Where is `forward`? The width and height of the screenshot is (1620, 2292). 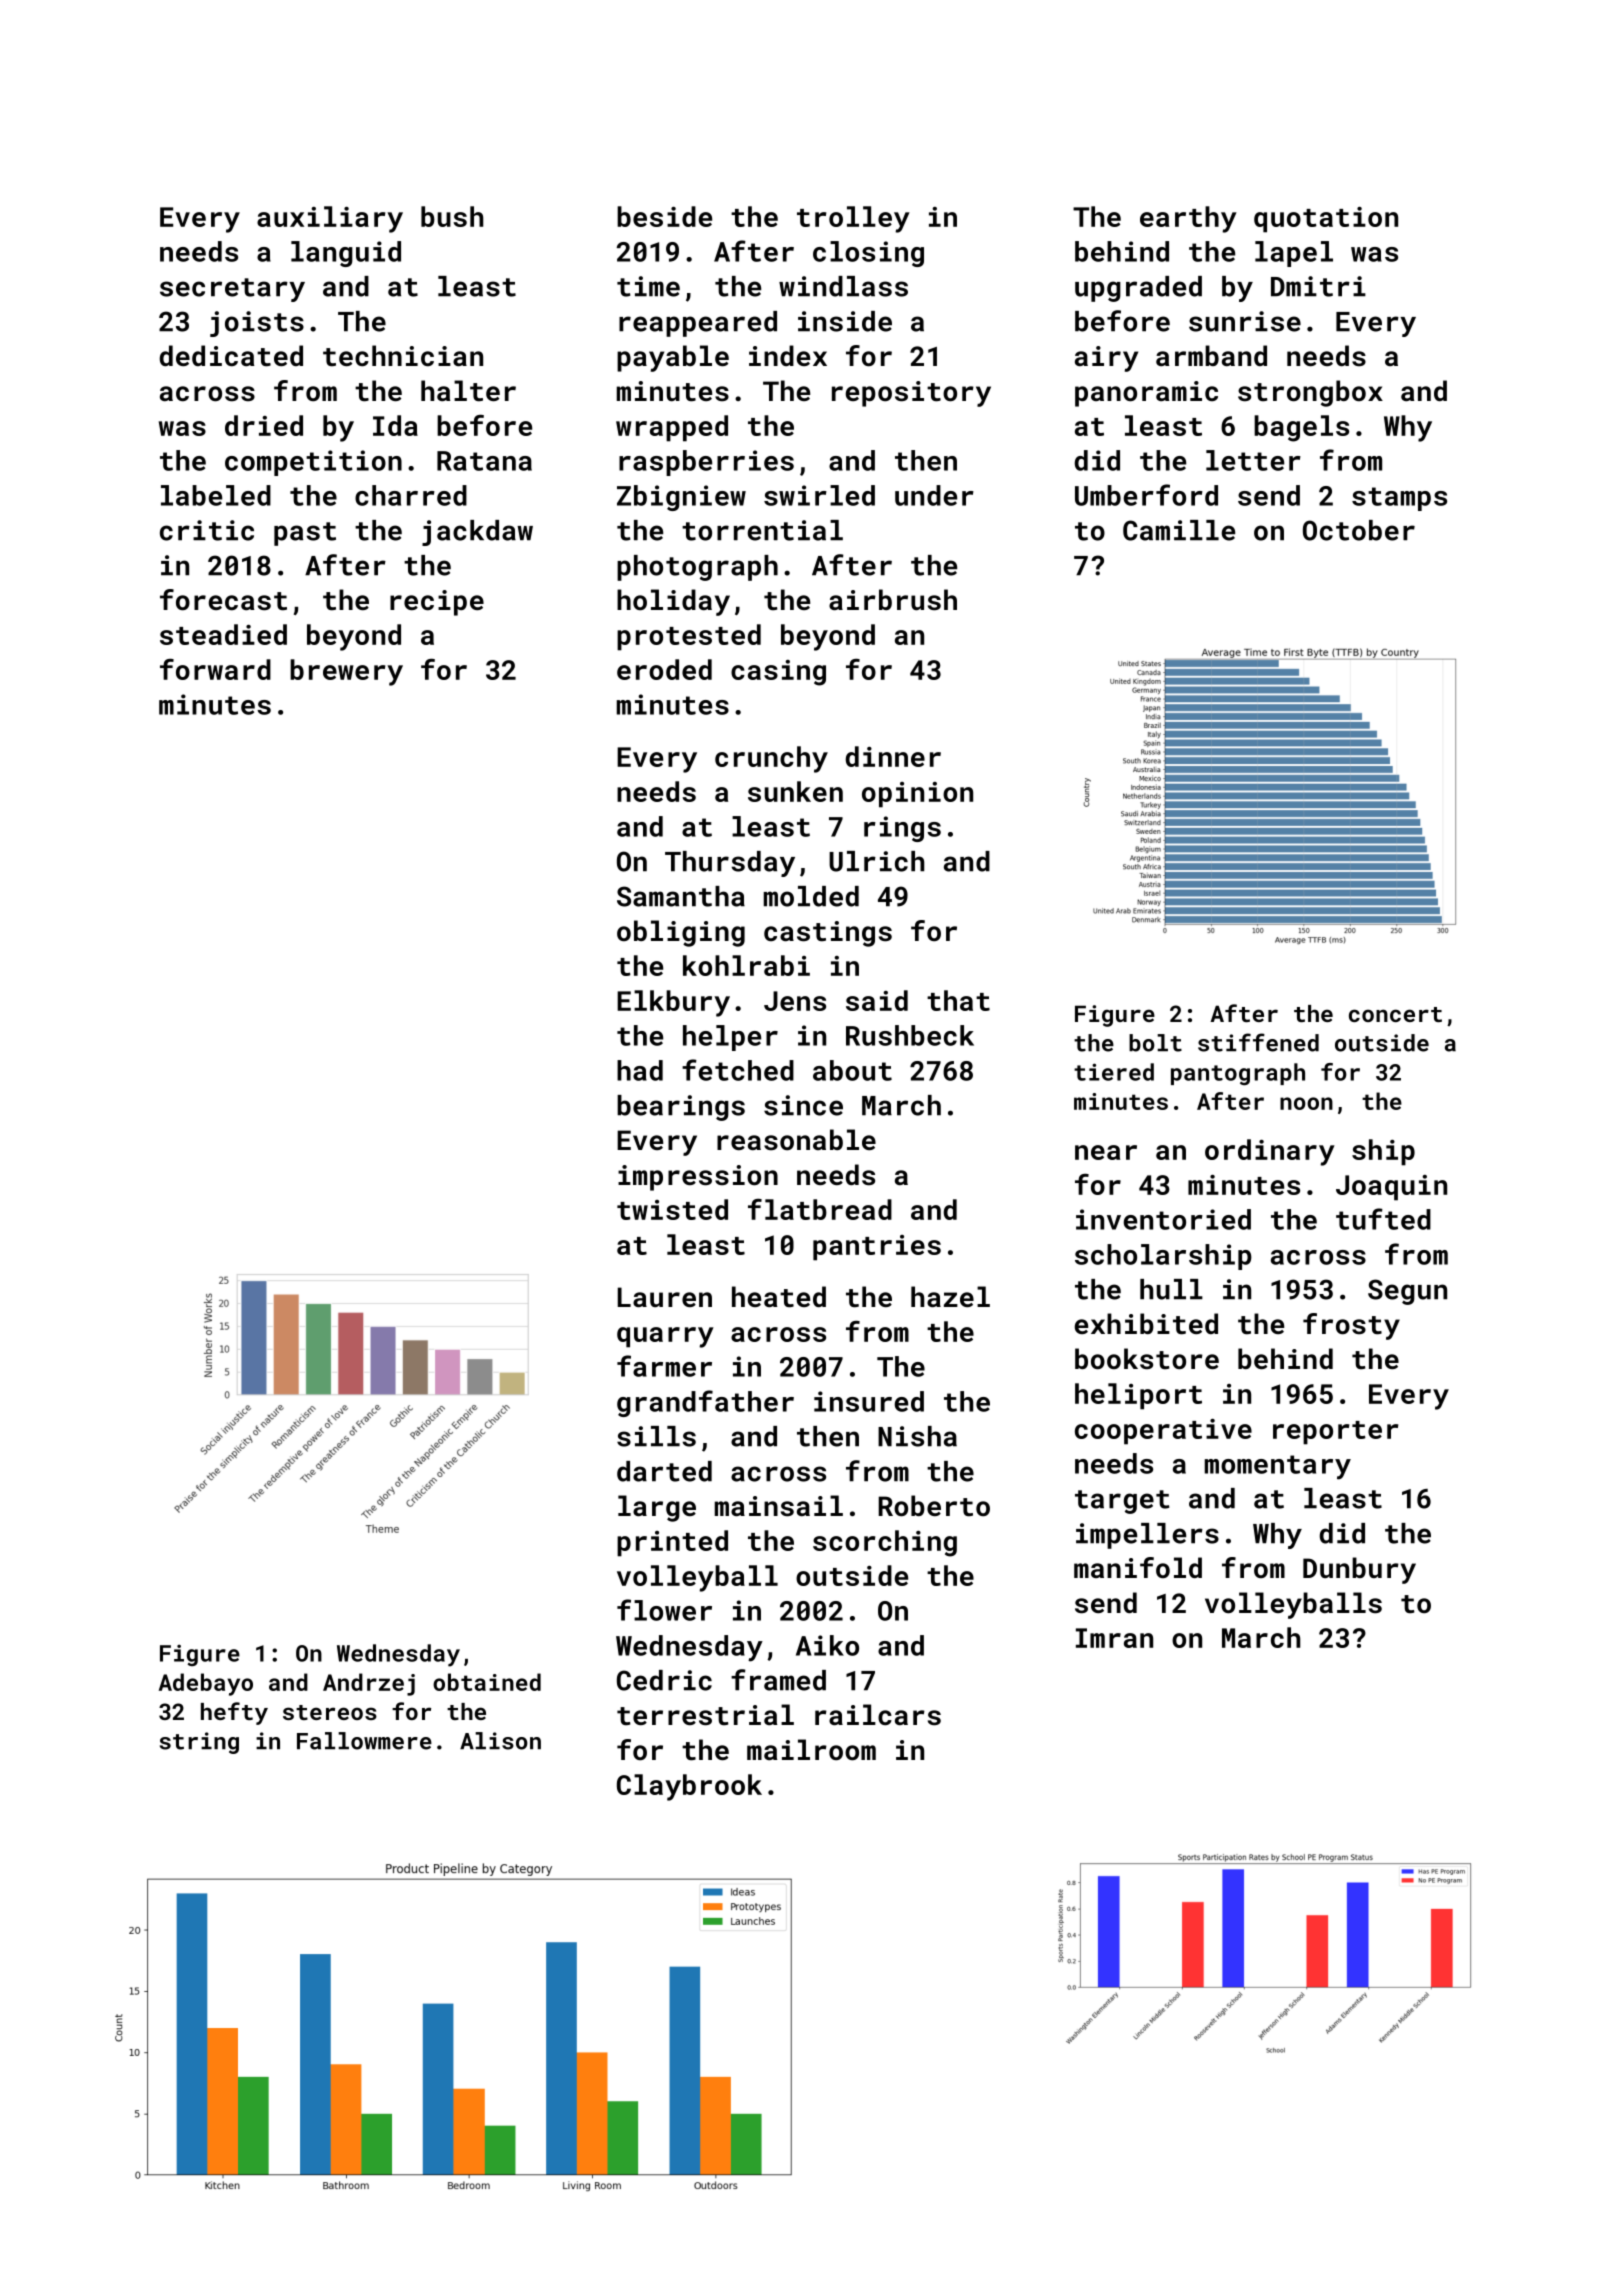 forward is located at coordinates (215, 669).
